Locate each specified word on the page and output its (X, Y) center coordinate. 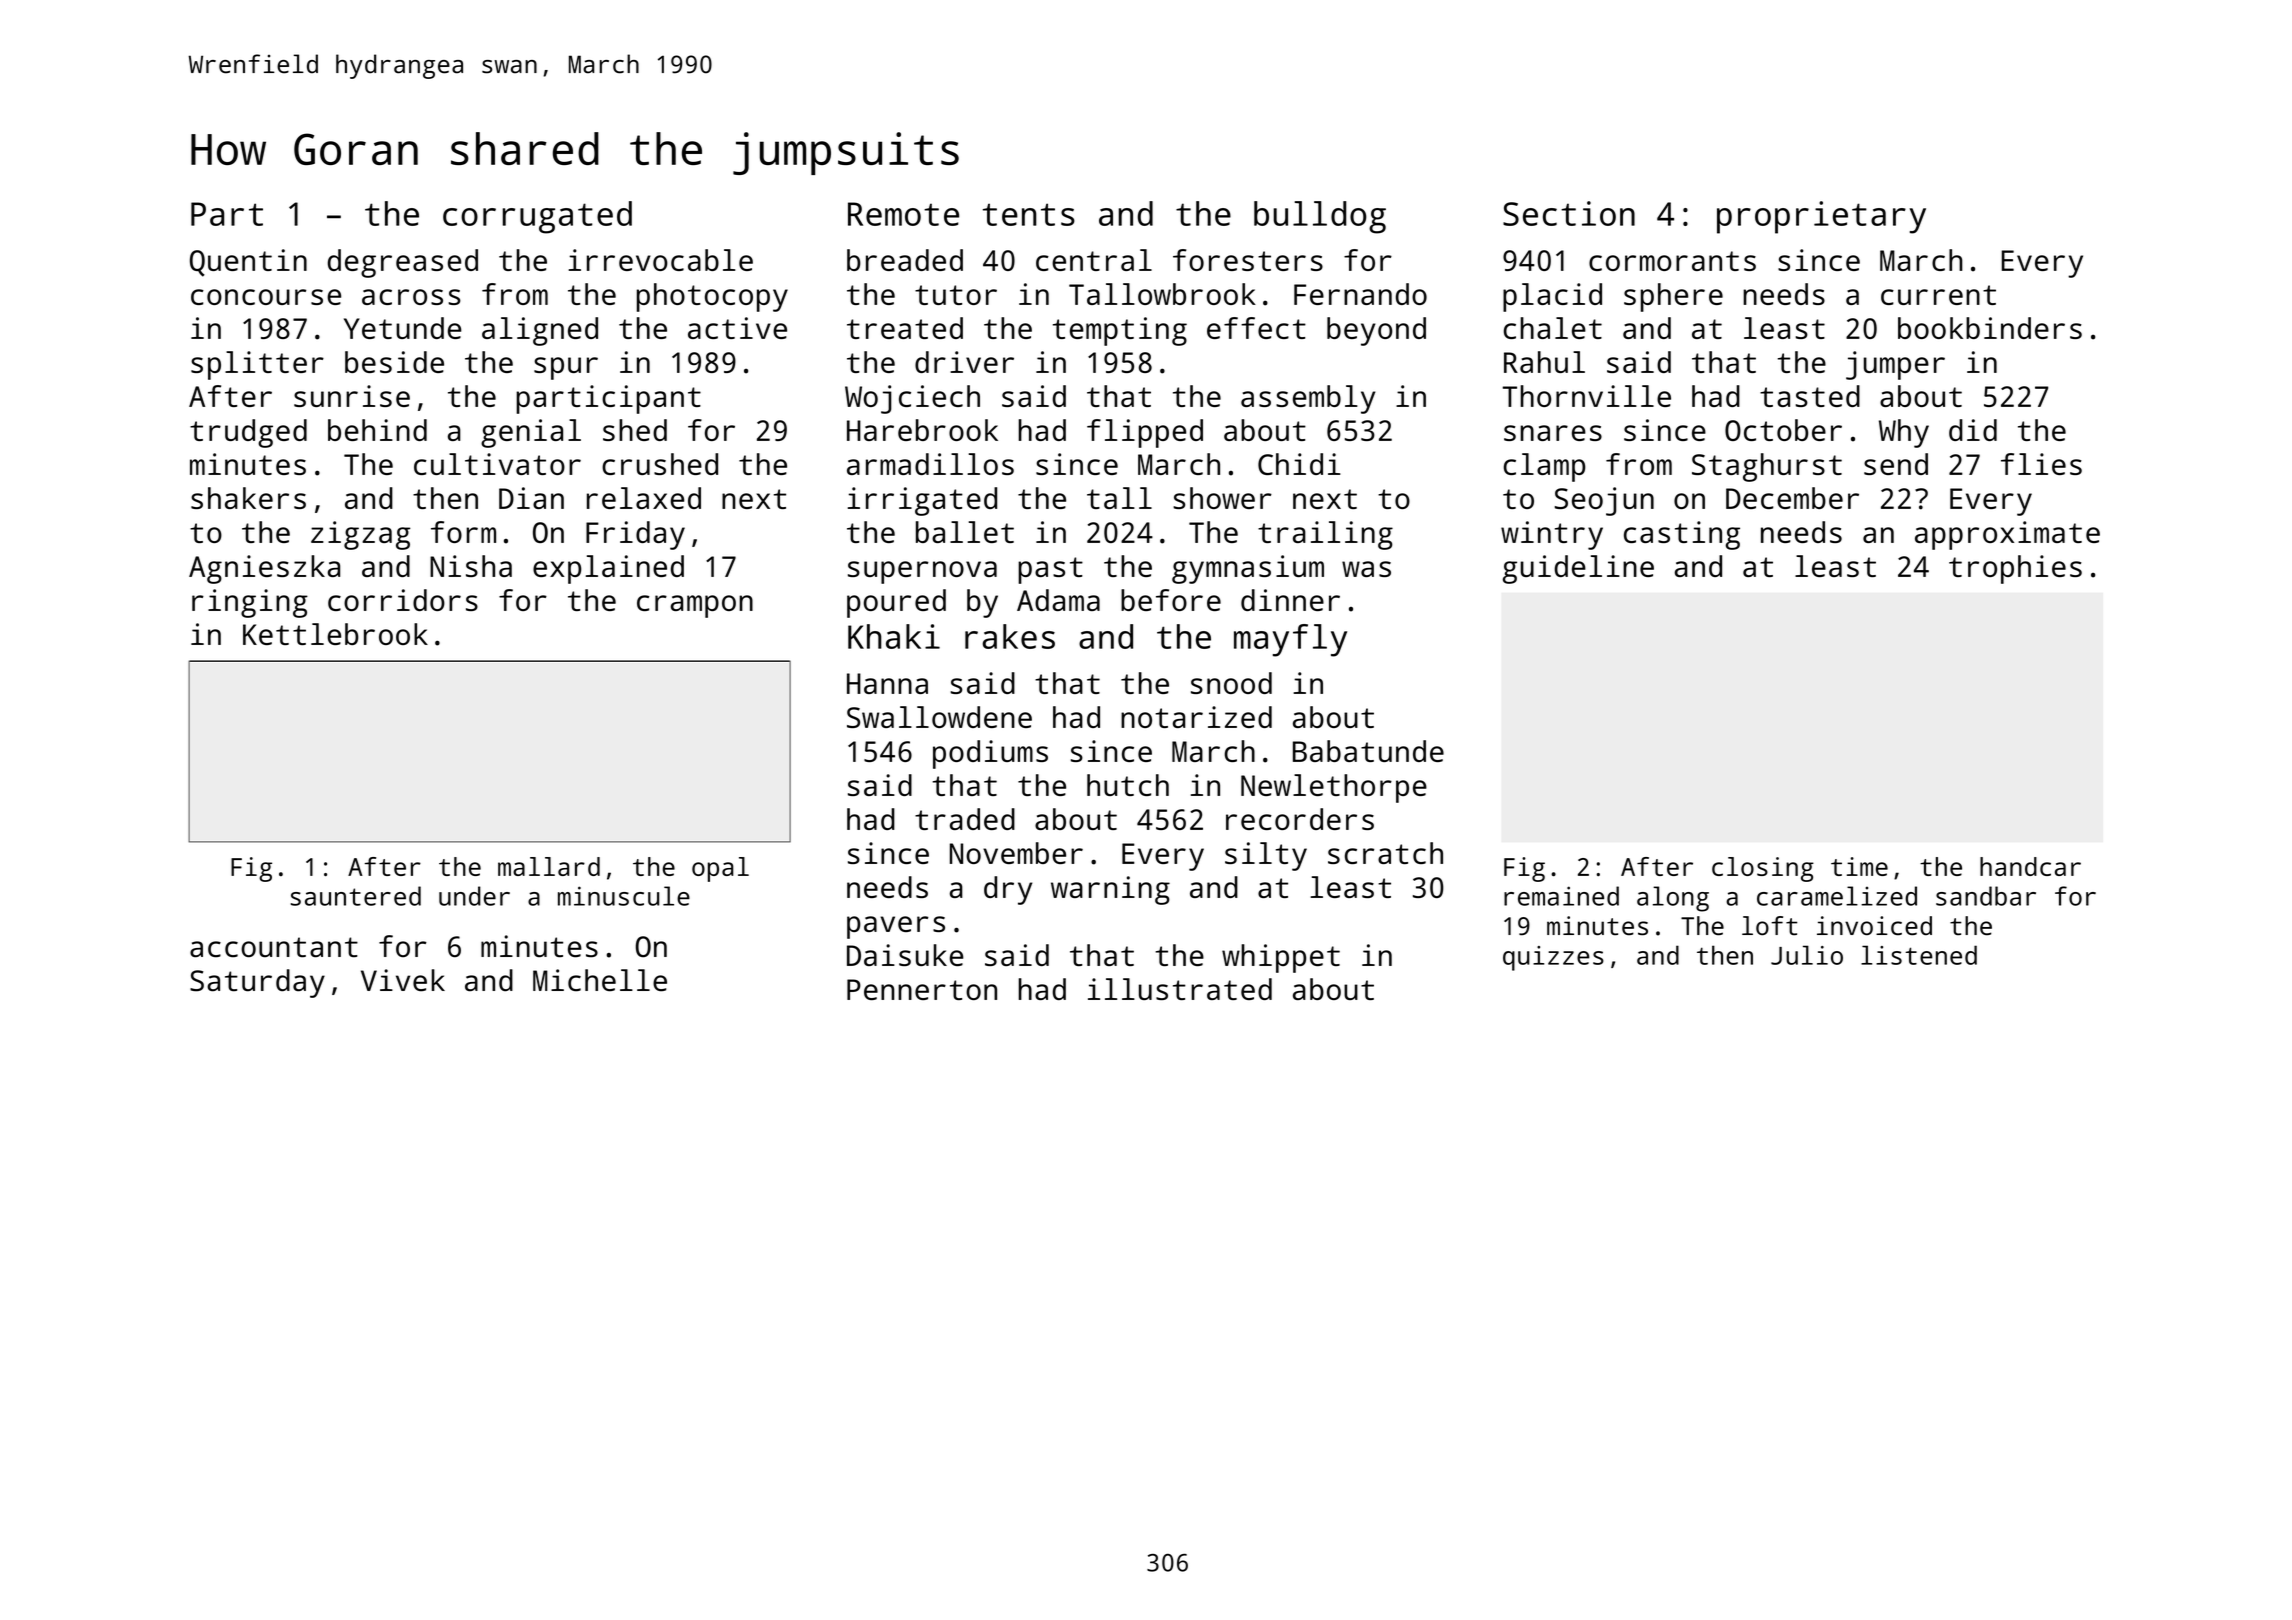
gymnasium (1248, 569)
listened (1919, 955)
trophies (2015, 569)
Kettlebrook (335, 634)
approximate (2007, 535)
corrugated (537, 217)
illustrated (1180, 989)
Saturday (257, 983)
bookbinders (1990, 328)
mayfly (1290, 640)
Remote (903, 214)
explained (608, 569)
